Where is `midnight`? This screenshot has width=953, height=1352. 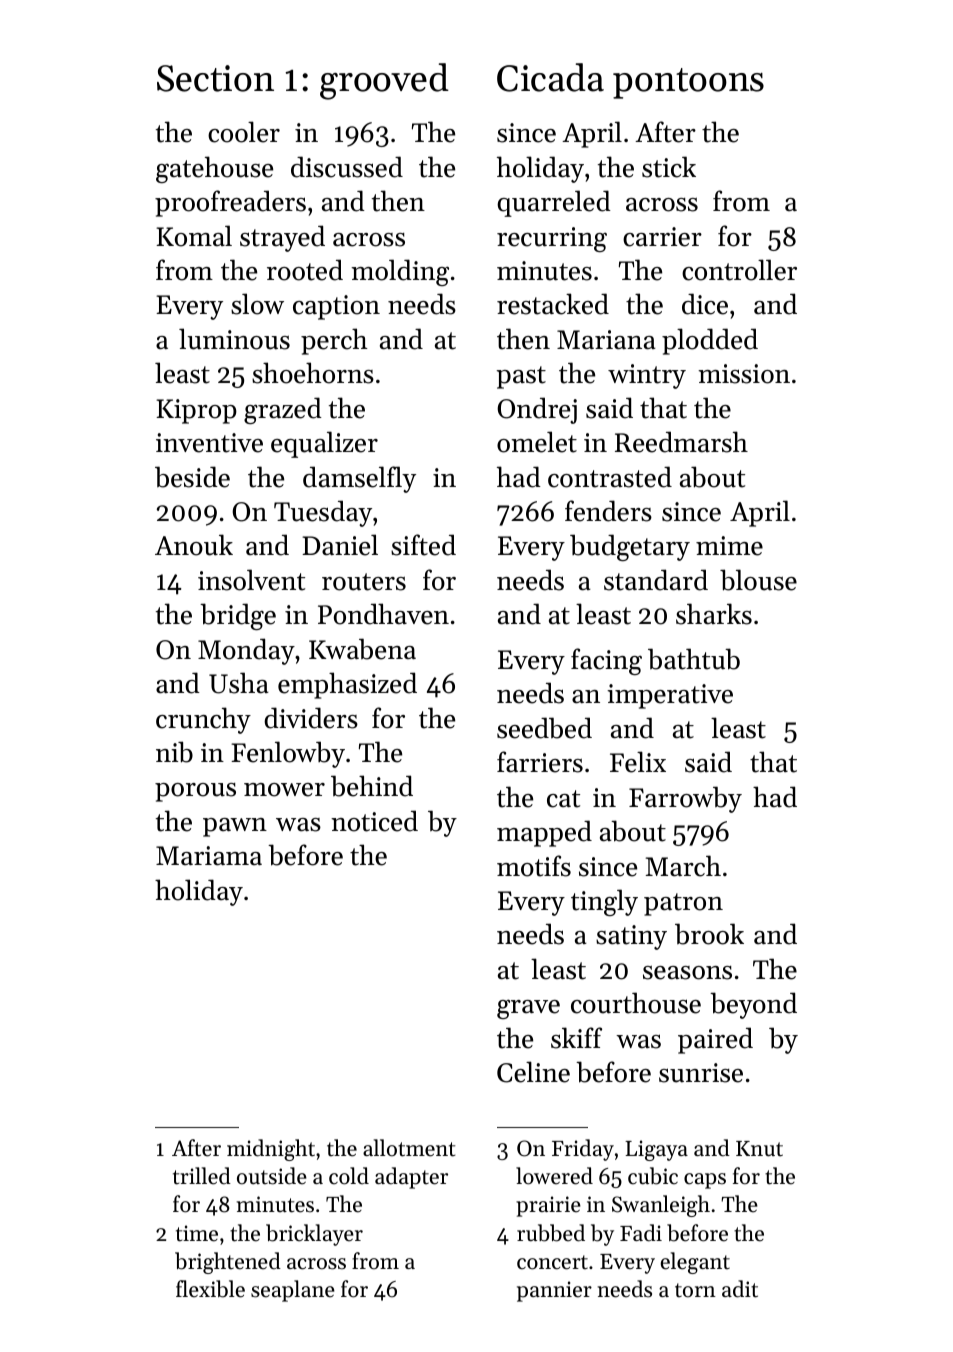 midnight is located at coordinates (271, 1150).
